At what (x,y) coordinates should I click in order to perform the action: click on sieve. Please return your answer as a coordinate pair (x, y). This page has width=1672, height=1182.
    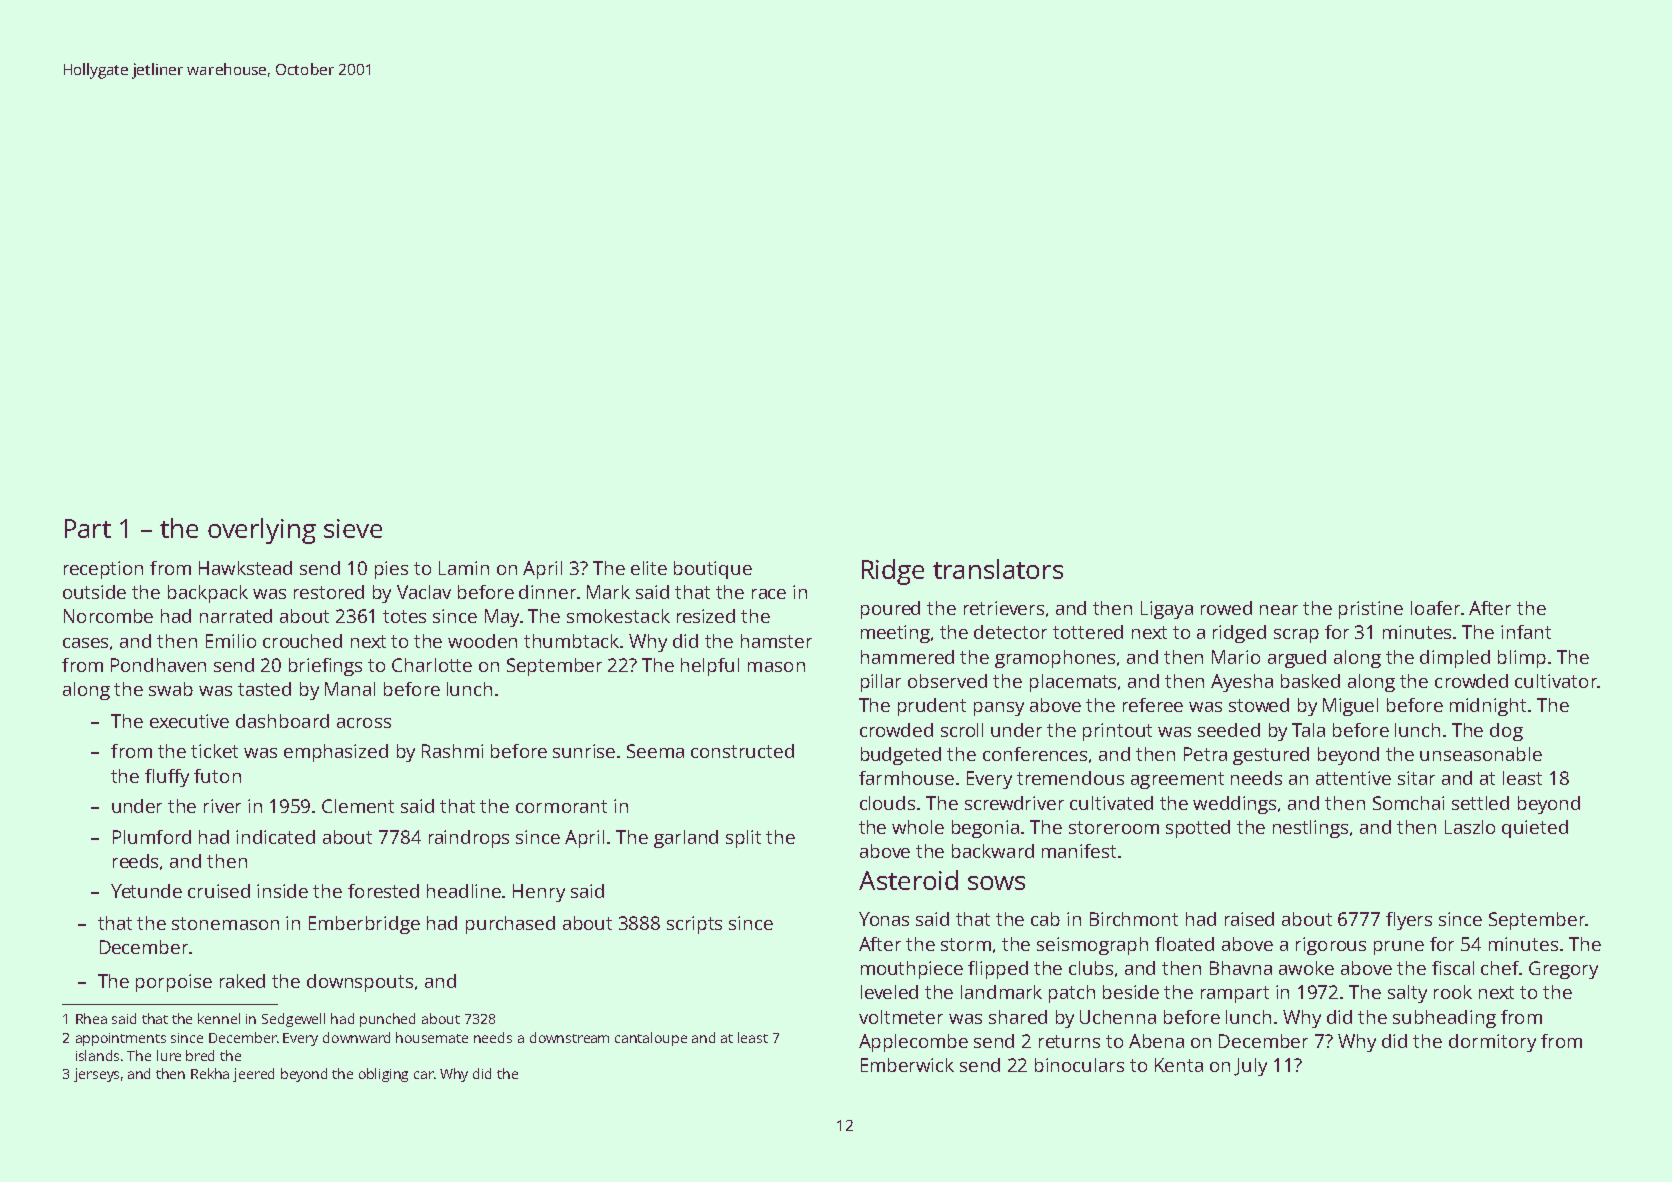
    Looking at the image, I should click on (353, 528).
